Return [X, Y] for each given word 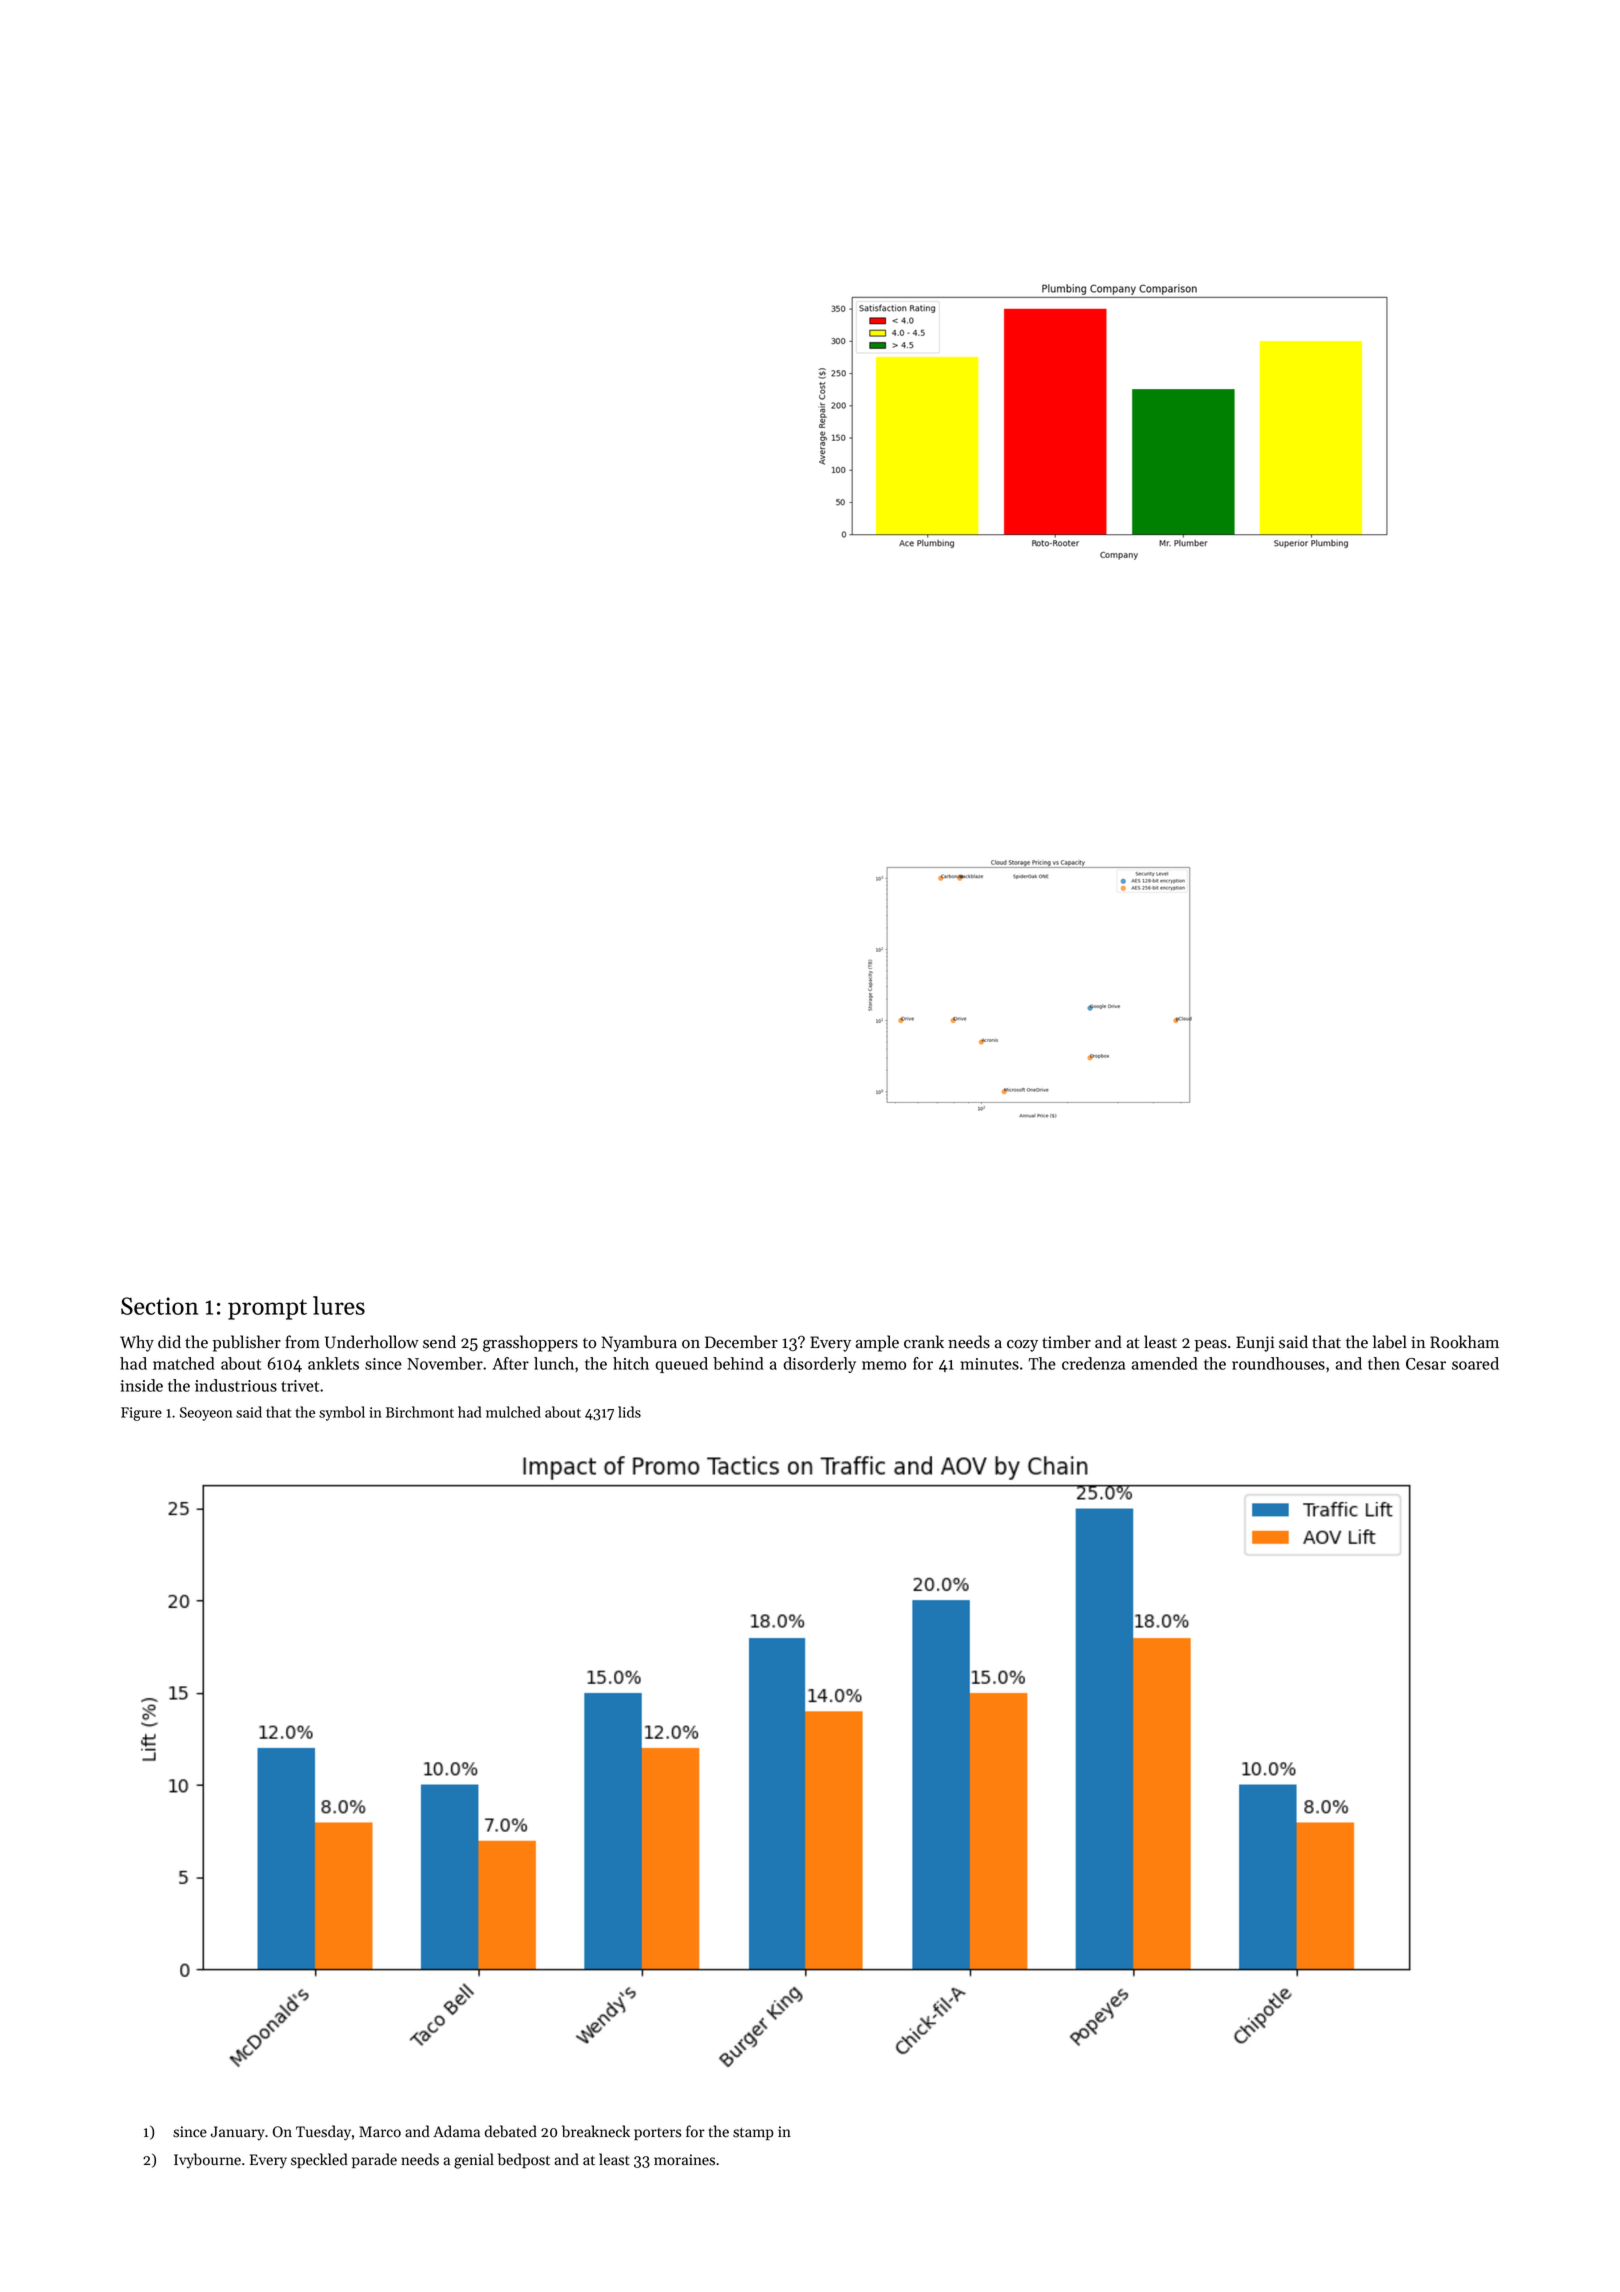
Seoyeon [206, 1414]
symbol [342, 1413]
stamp [753, 2134]
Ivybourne [207, 2161]
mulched [513, 1412]
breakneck [596, 2131]
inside [142, 1385]
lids [629, 1412]
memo [884, 1365]
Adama [456, 2131]
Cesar [1426, 1364]
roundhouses [1278, 1363]
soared [1475, 1363]
